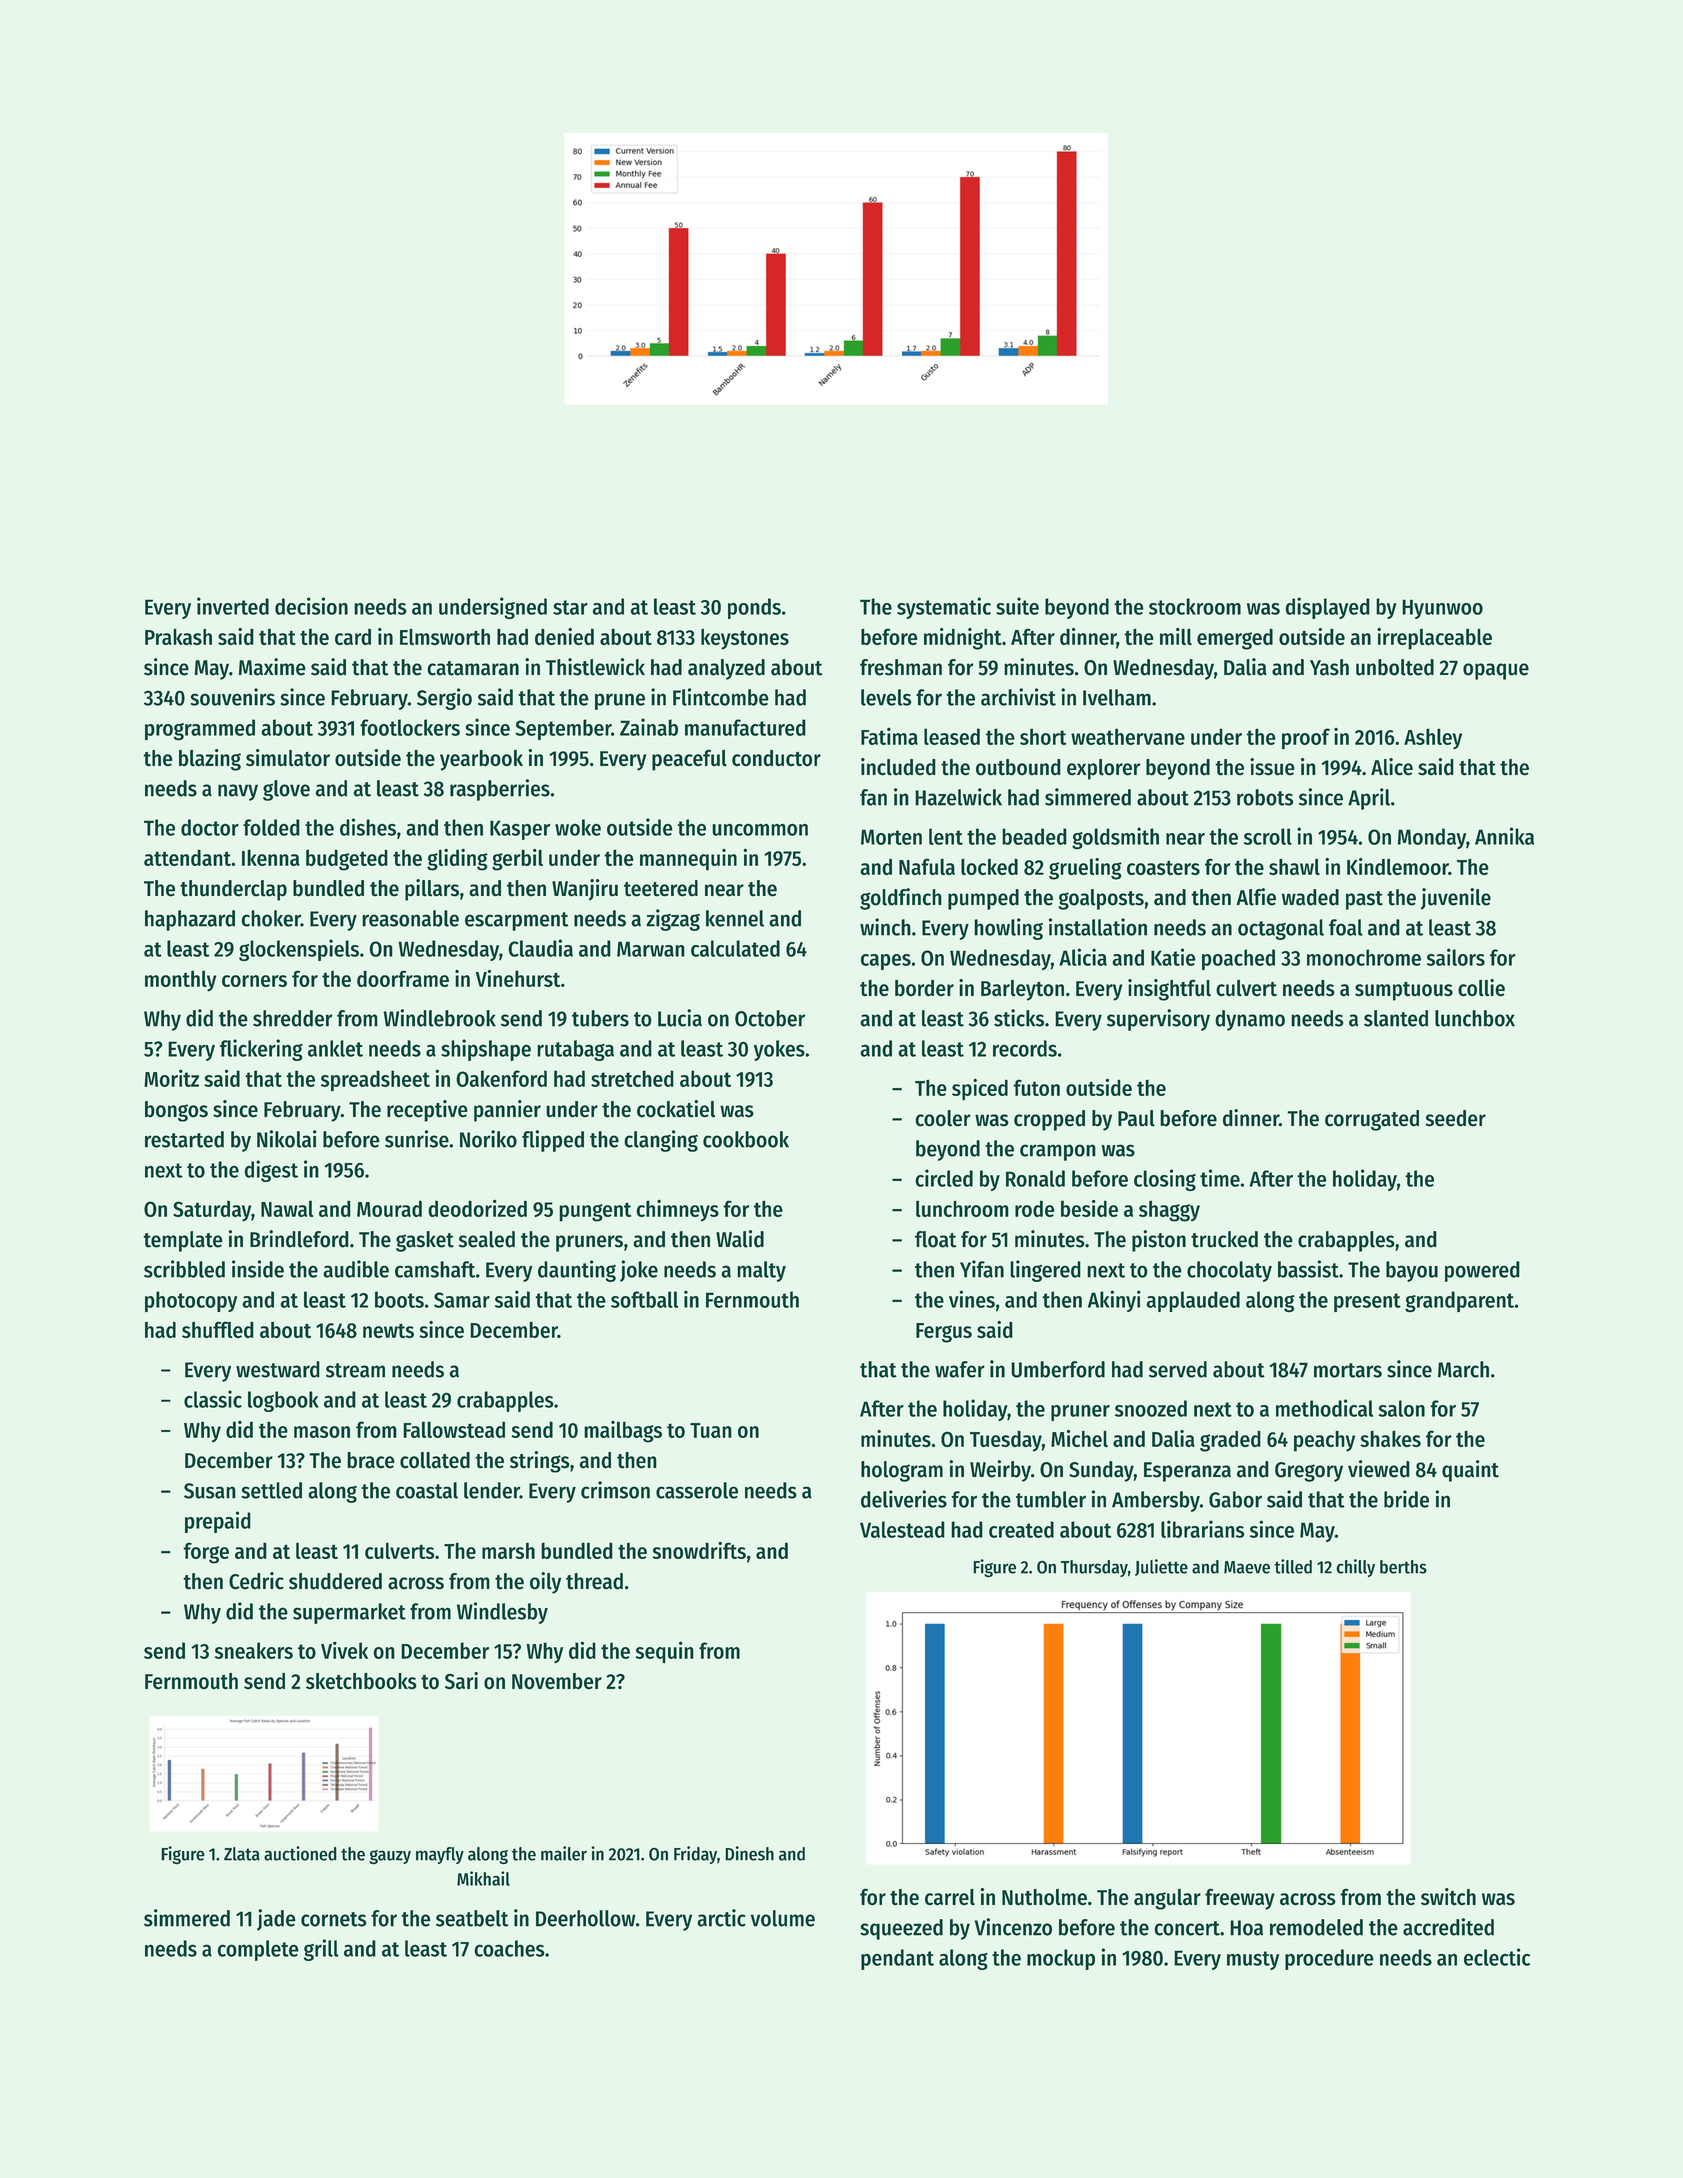  I want to click on sequin, so click(665, 1652).
